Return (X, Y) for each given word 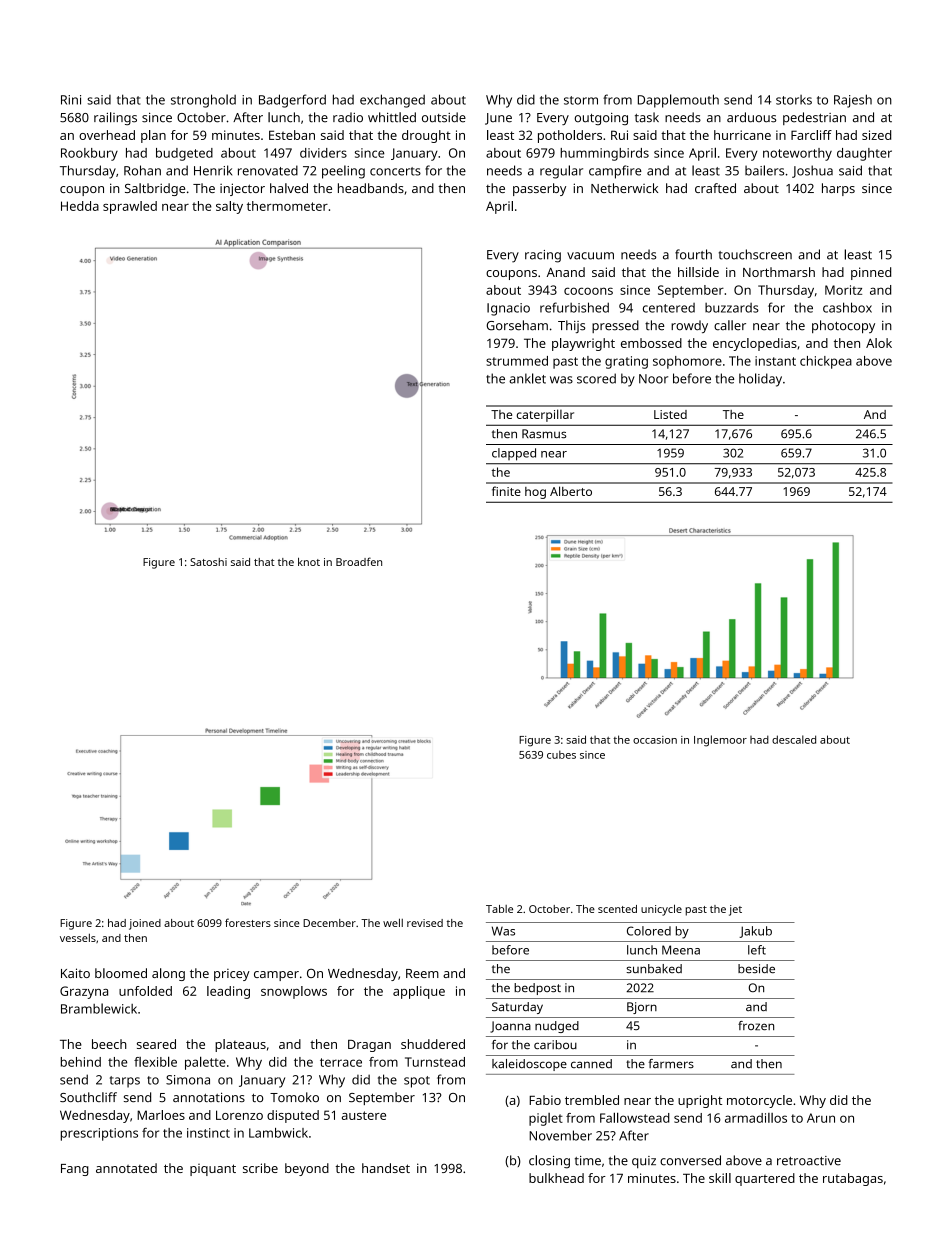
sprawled (130, 207)
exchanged (392, 101)
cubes (561, 754)
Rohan (142, 170)
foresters (248, 922)
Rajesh (853, 101)
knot (309, 562)
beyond (307, 1169)
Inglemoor (720, 741)
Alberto (571, 491)
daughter (864, 154)
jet (735, 910)
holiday (760, 380)
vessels (78, 938)
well (393, 922)
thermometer (287, 206)
